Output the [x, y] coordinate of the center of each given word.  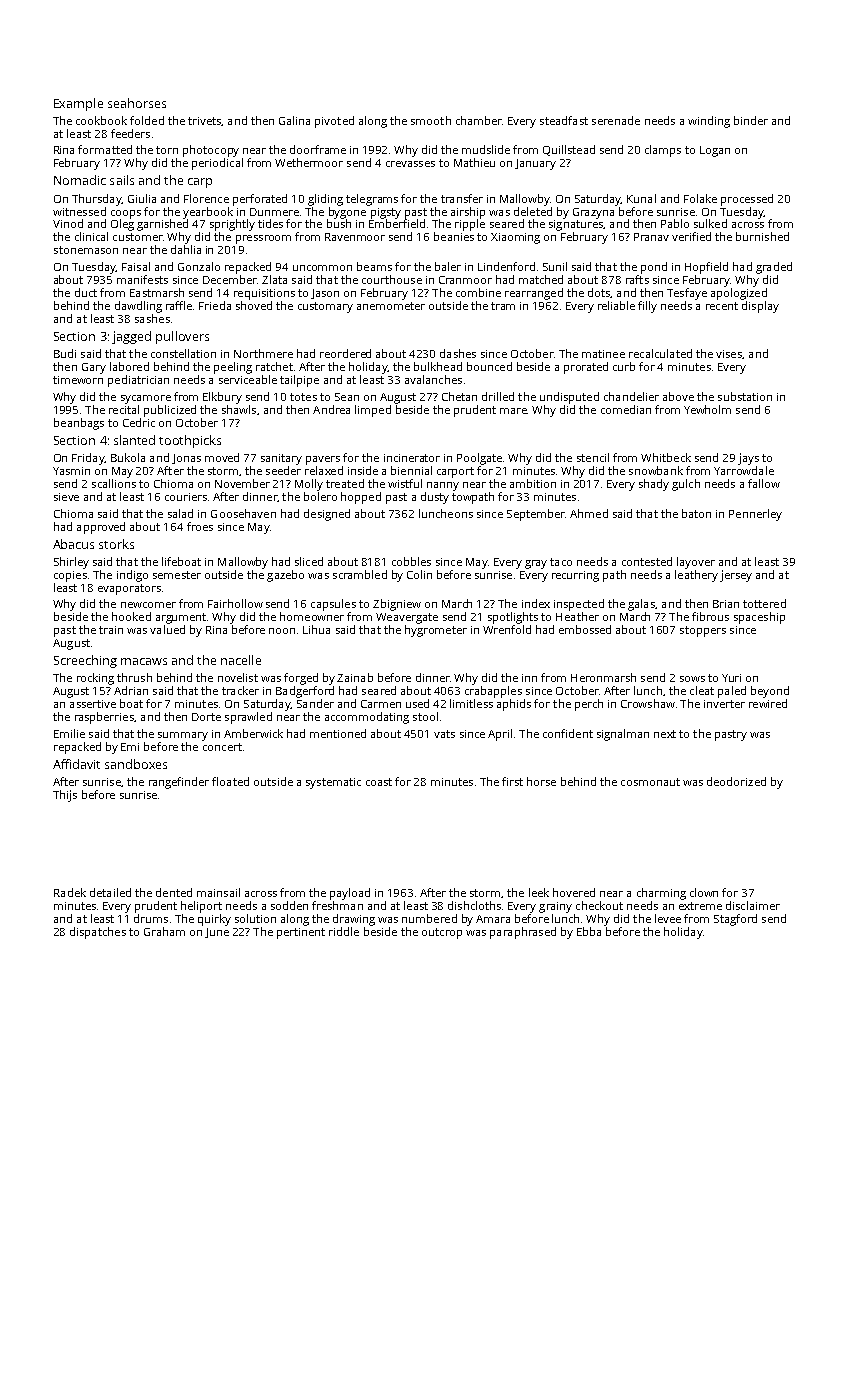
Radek [70, 892]
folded [147, 120]
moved [222, 457]
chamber [479, 120]
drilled [498, 396]
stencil [593, 457]
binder [751, 120]
